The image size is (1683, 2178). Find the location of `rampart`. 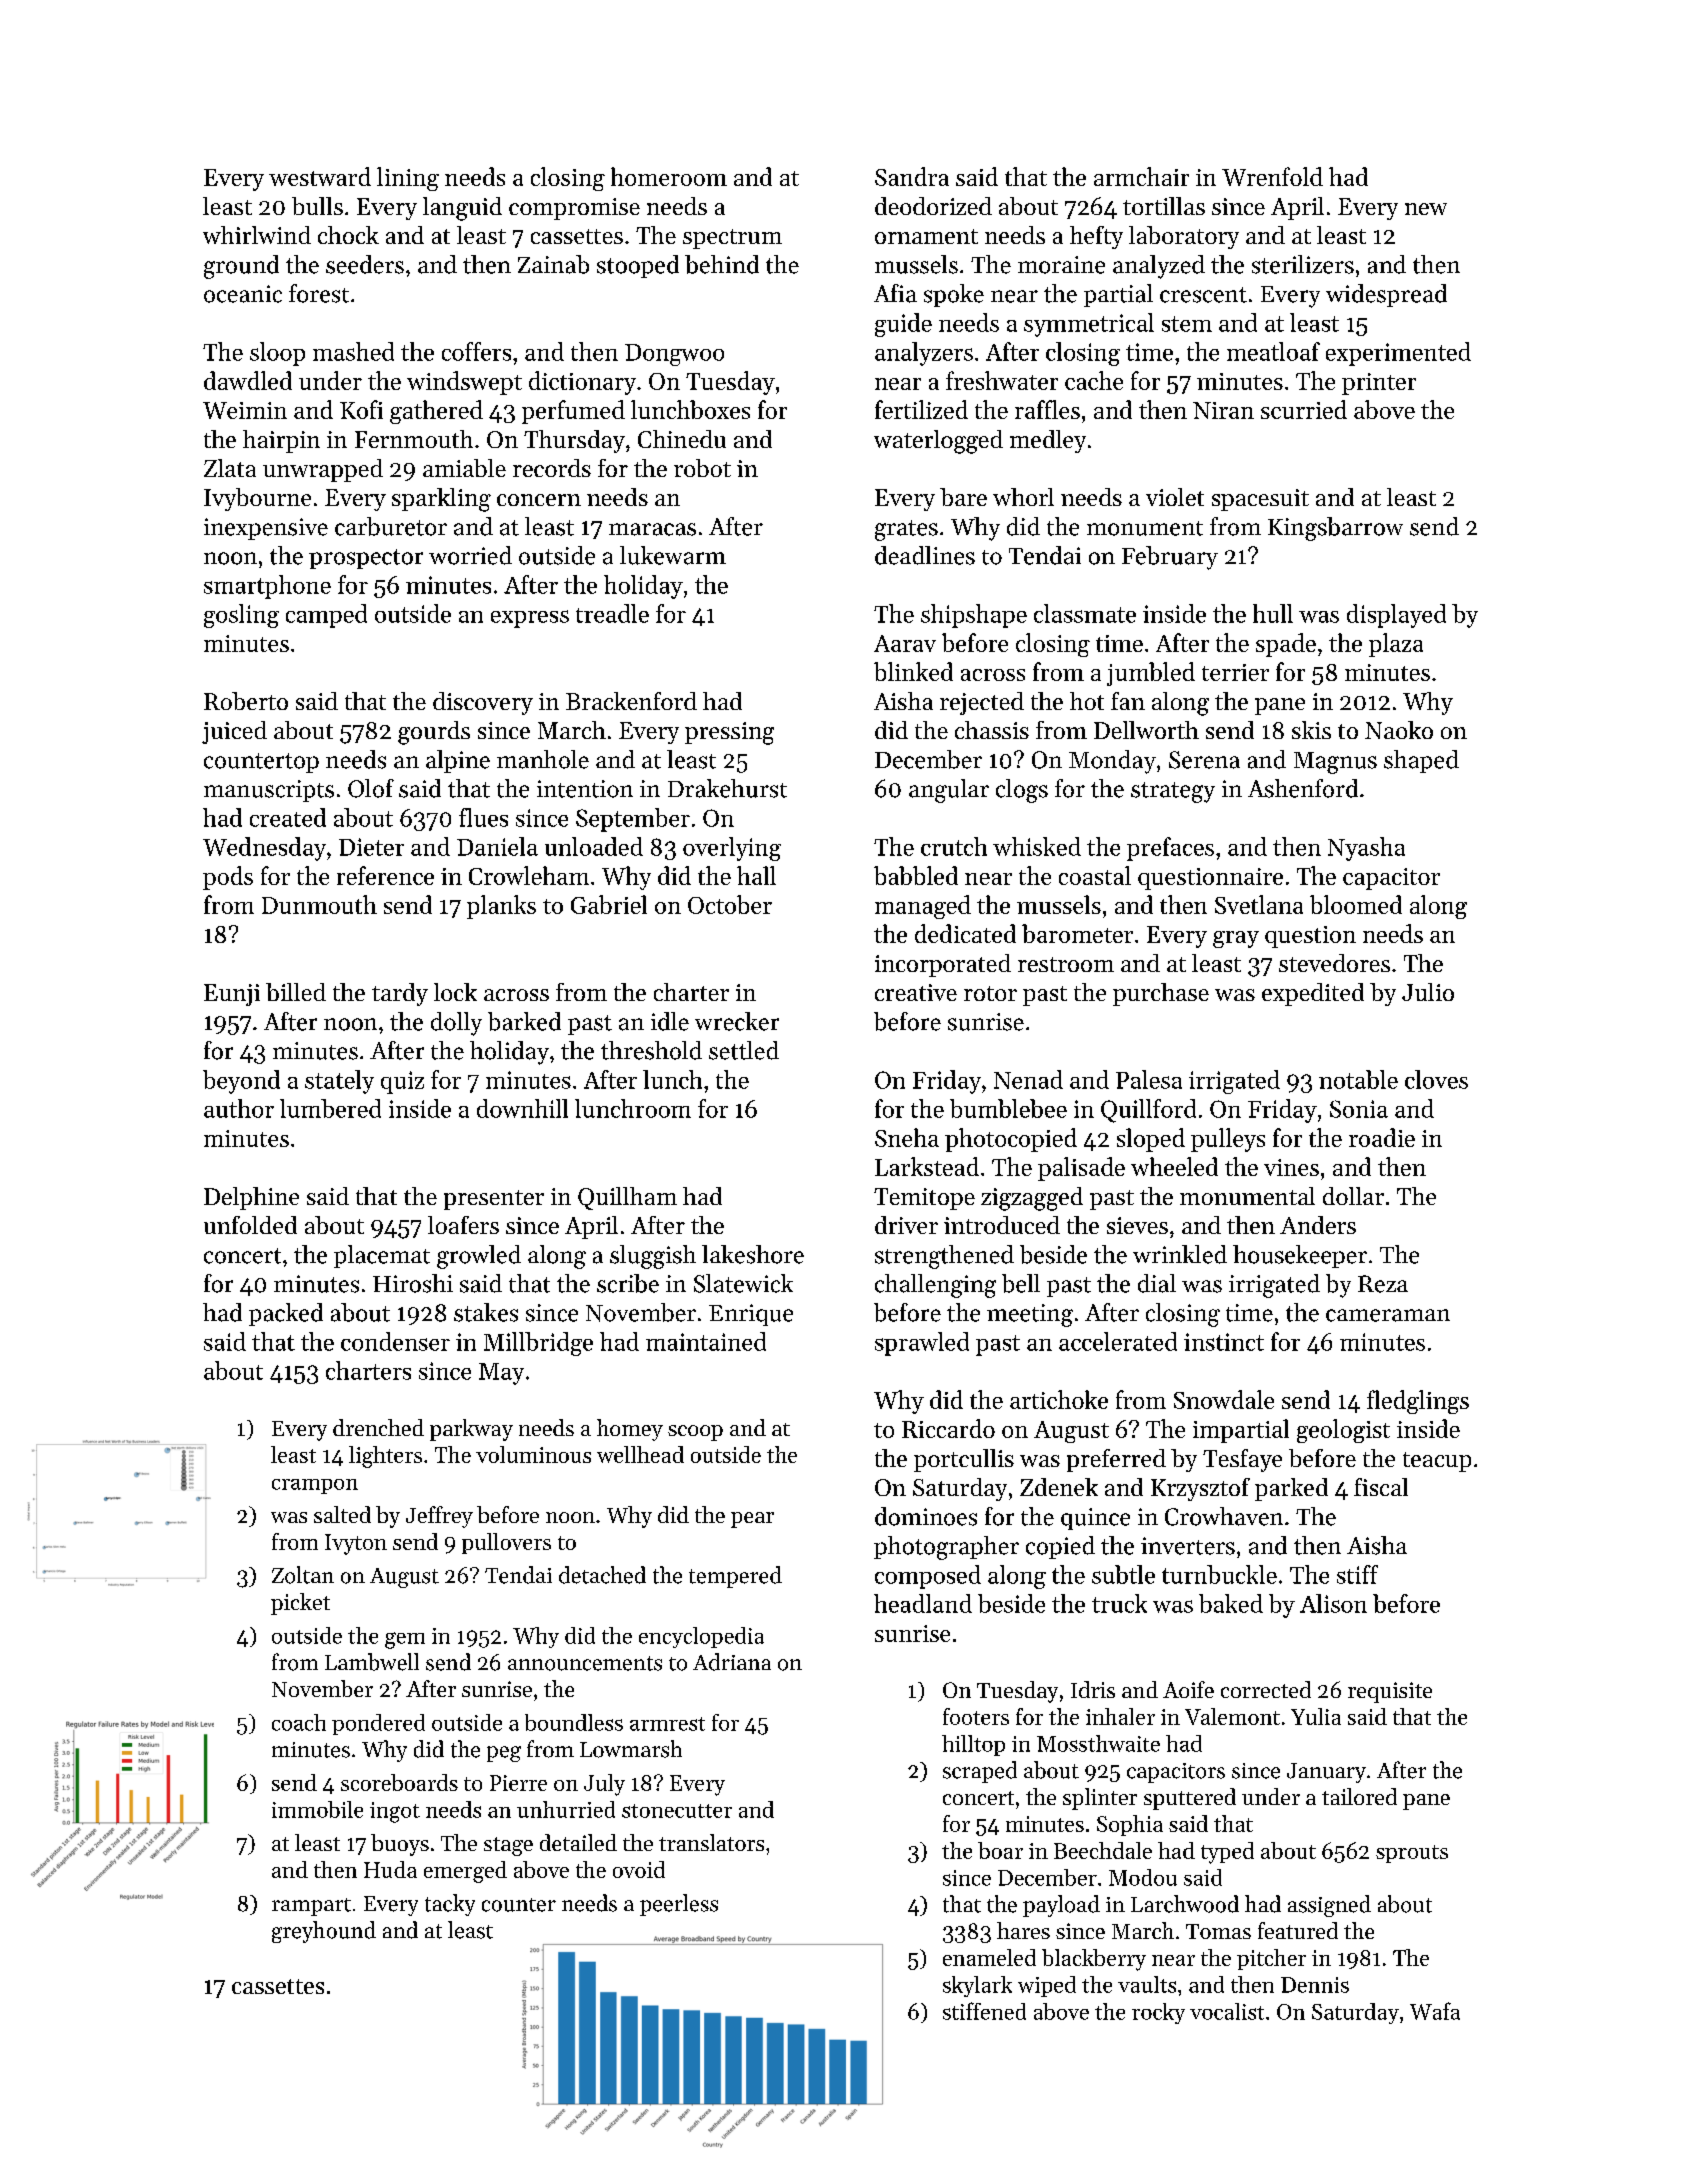

rampart is located at coordinates (311, 1907).
